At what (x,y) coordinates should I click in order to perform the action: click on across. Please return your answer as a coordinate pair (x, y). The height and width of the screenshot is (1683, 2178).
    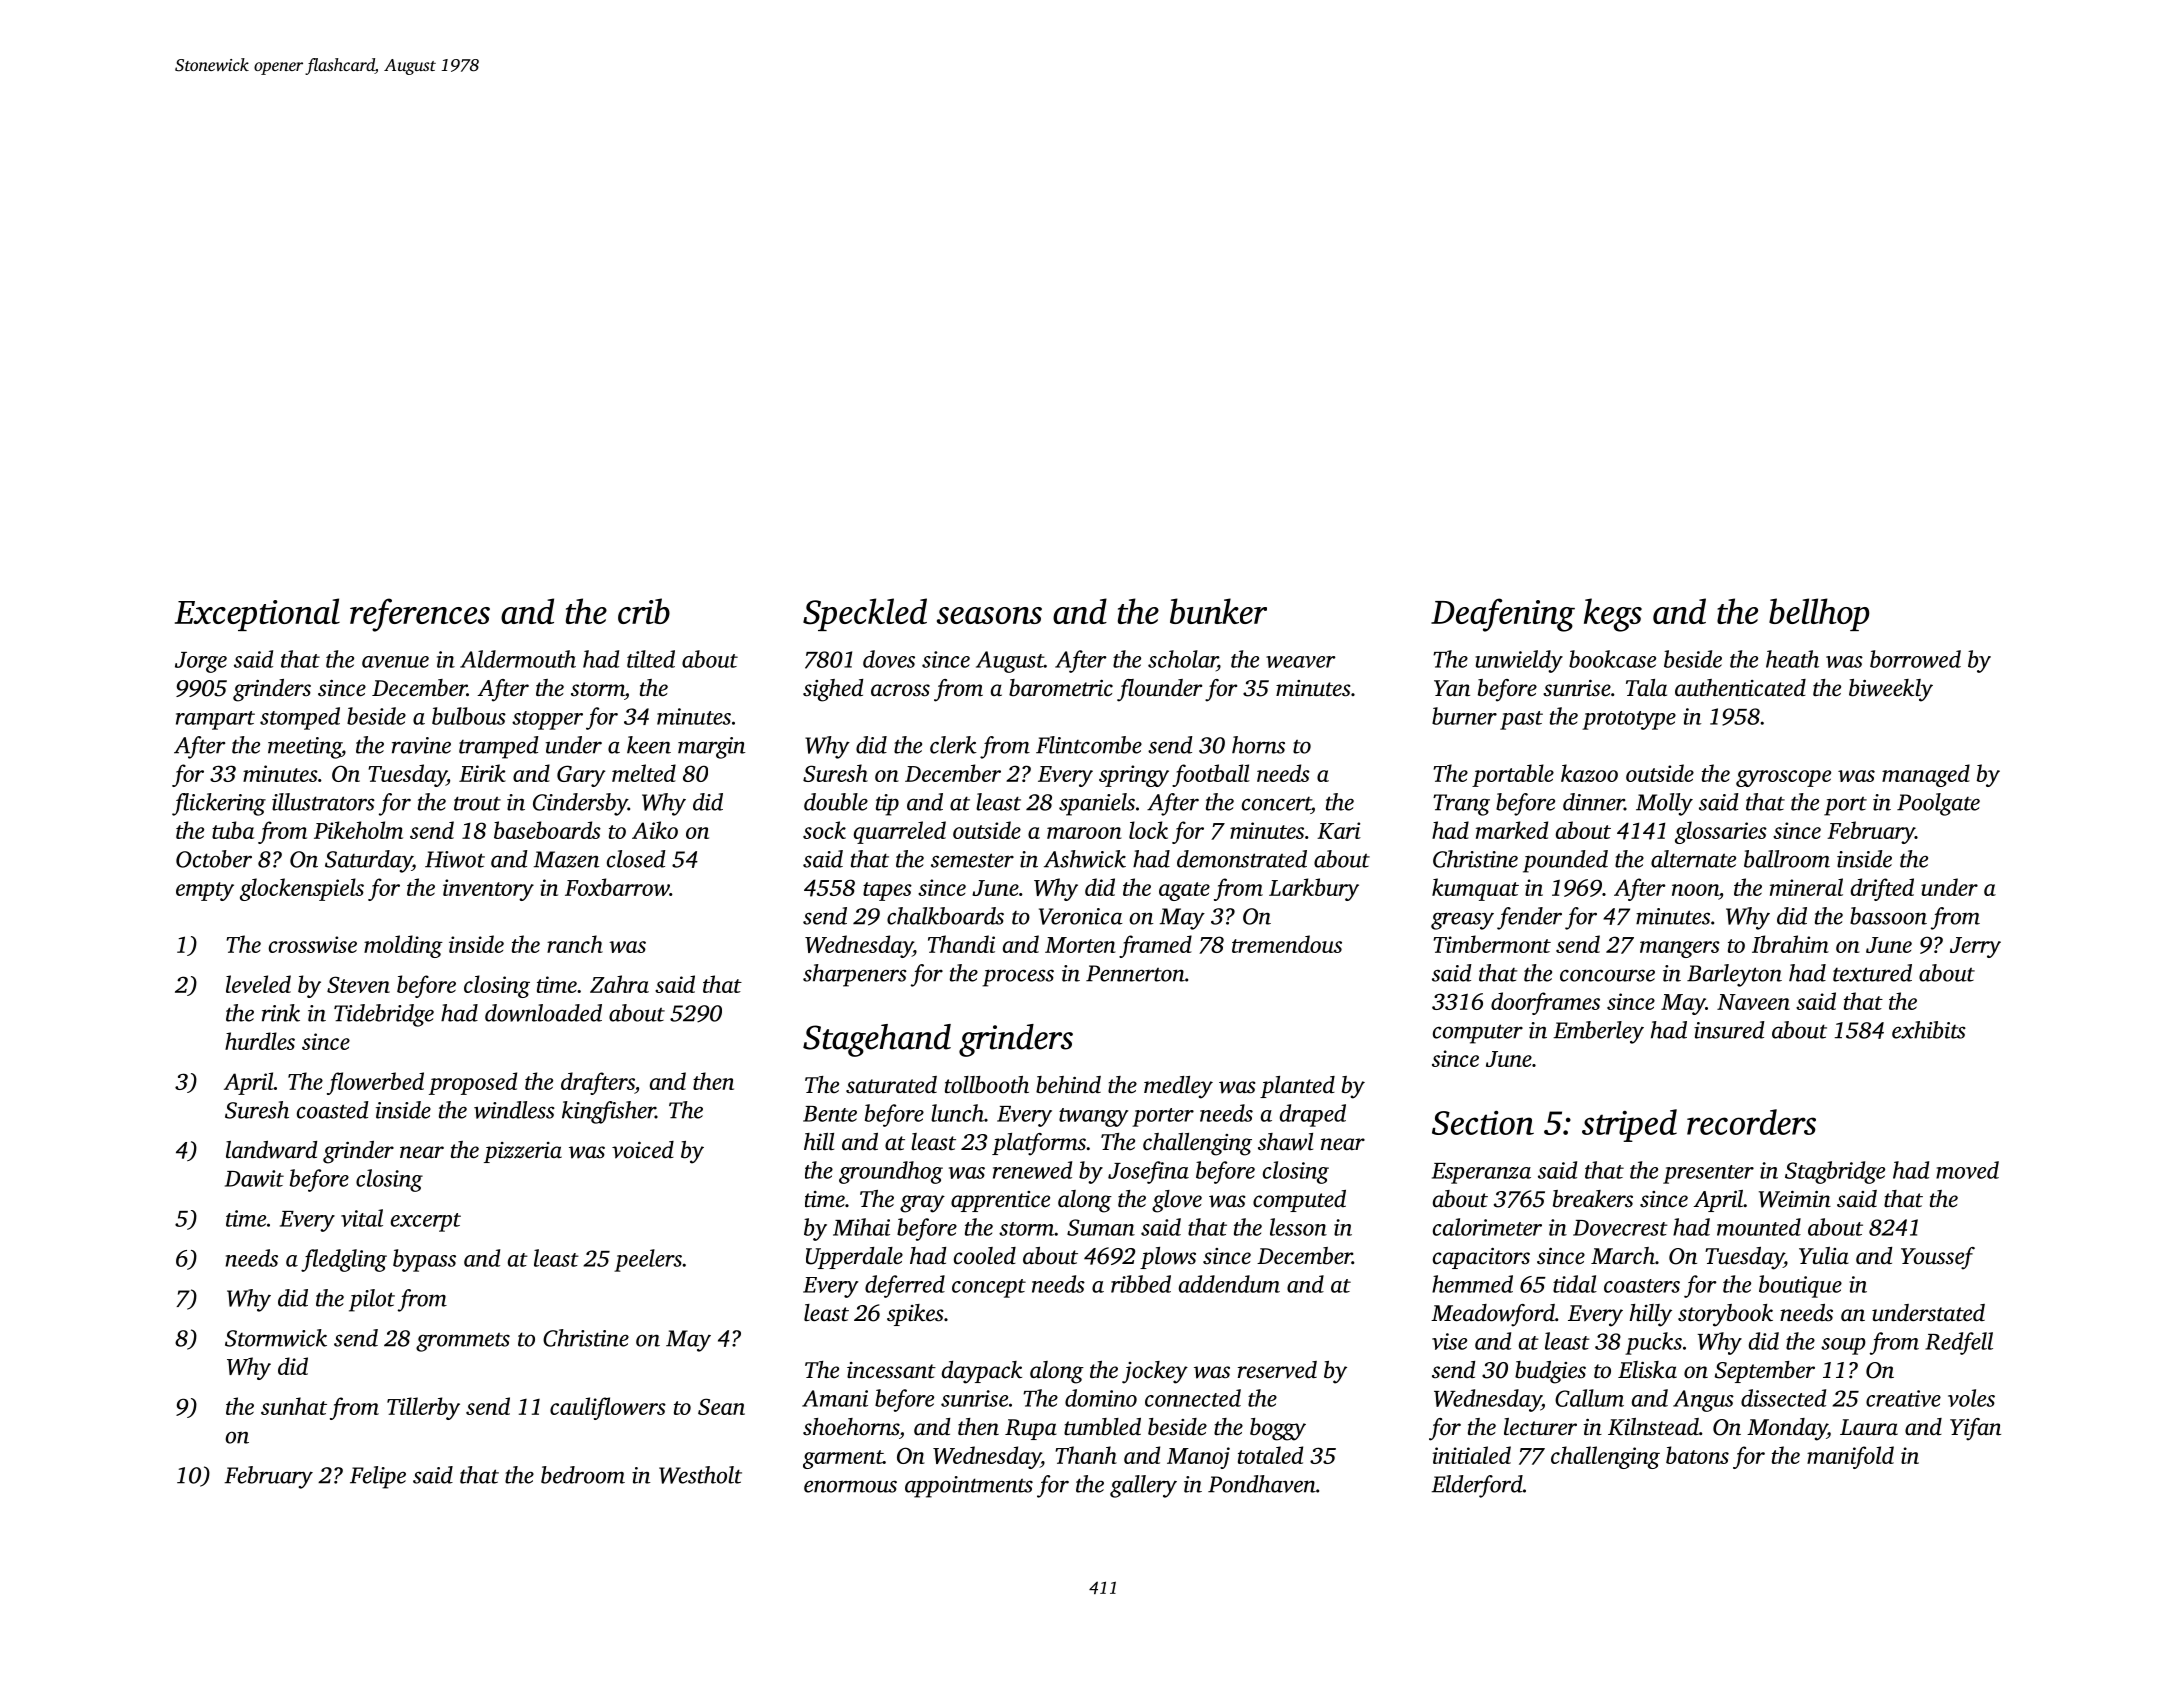
    Looking at the image, I should click on (900, 690).
